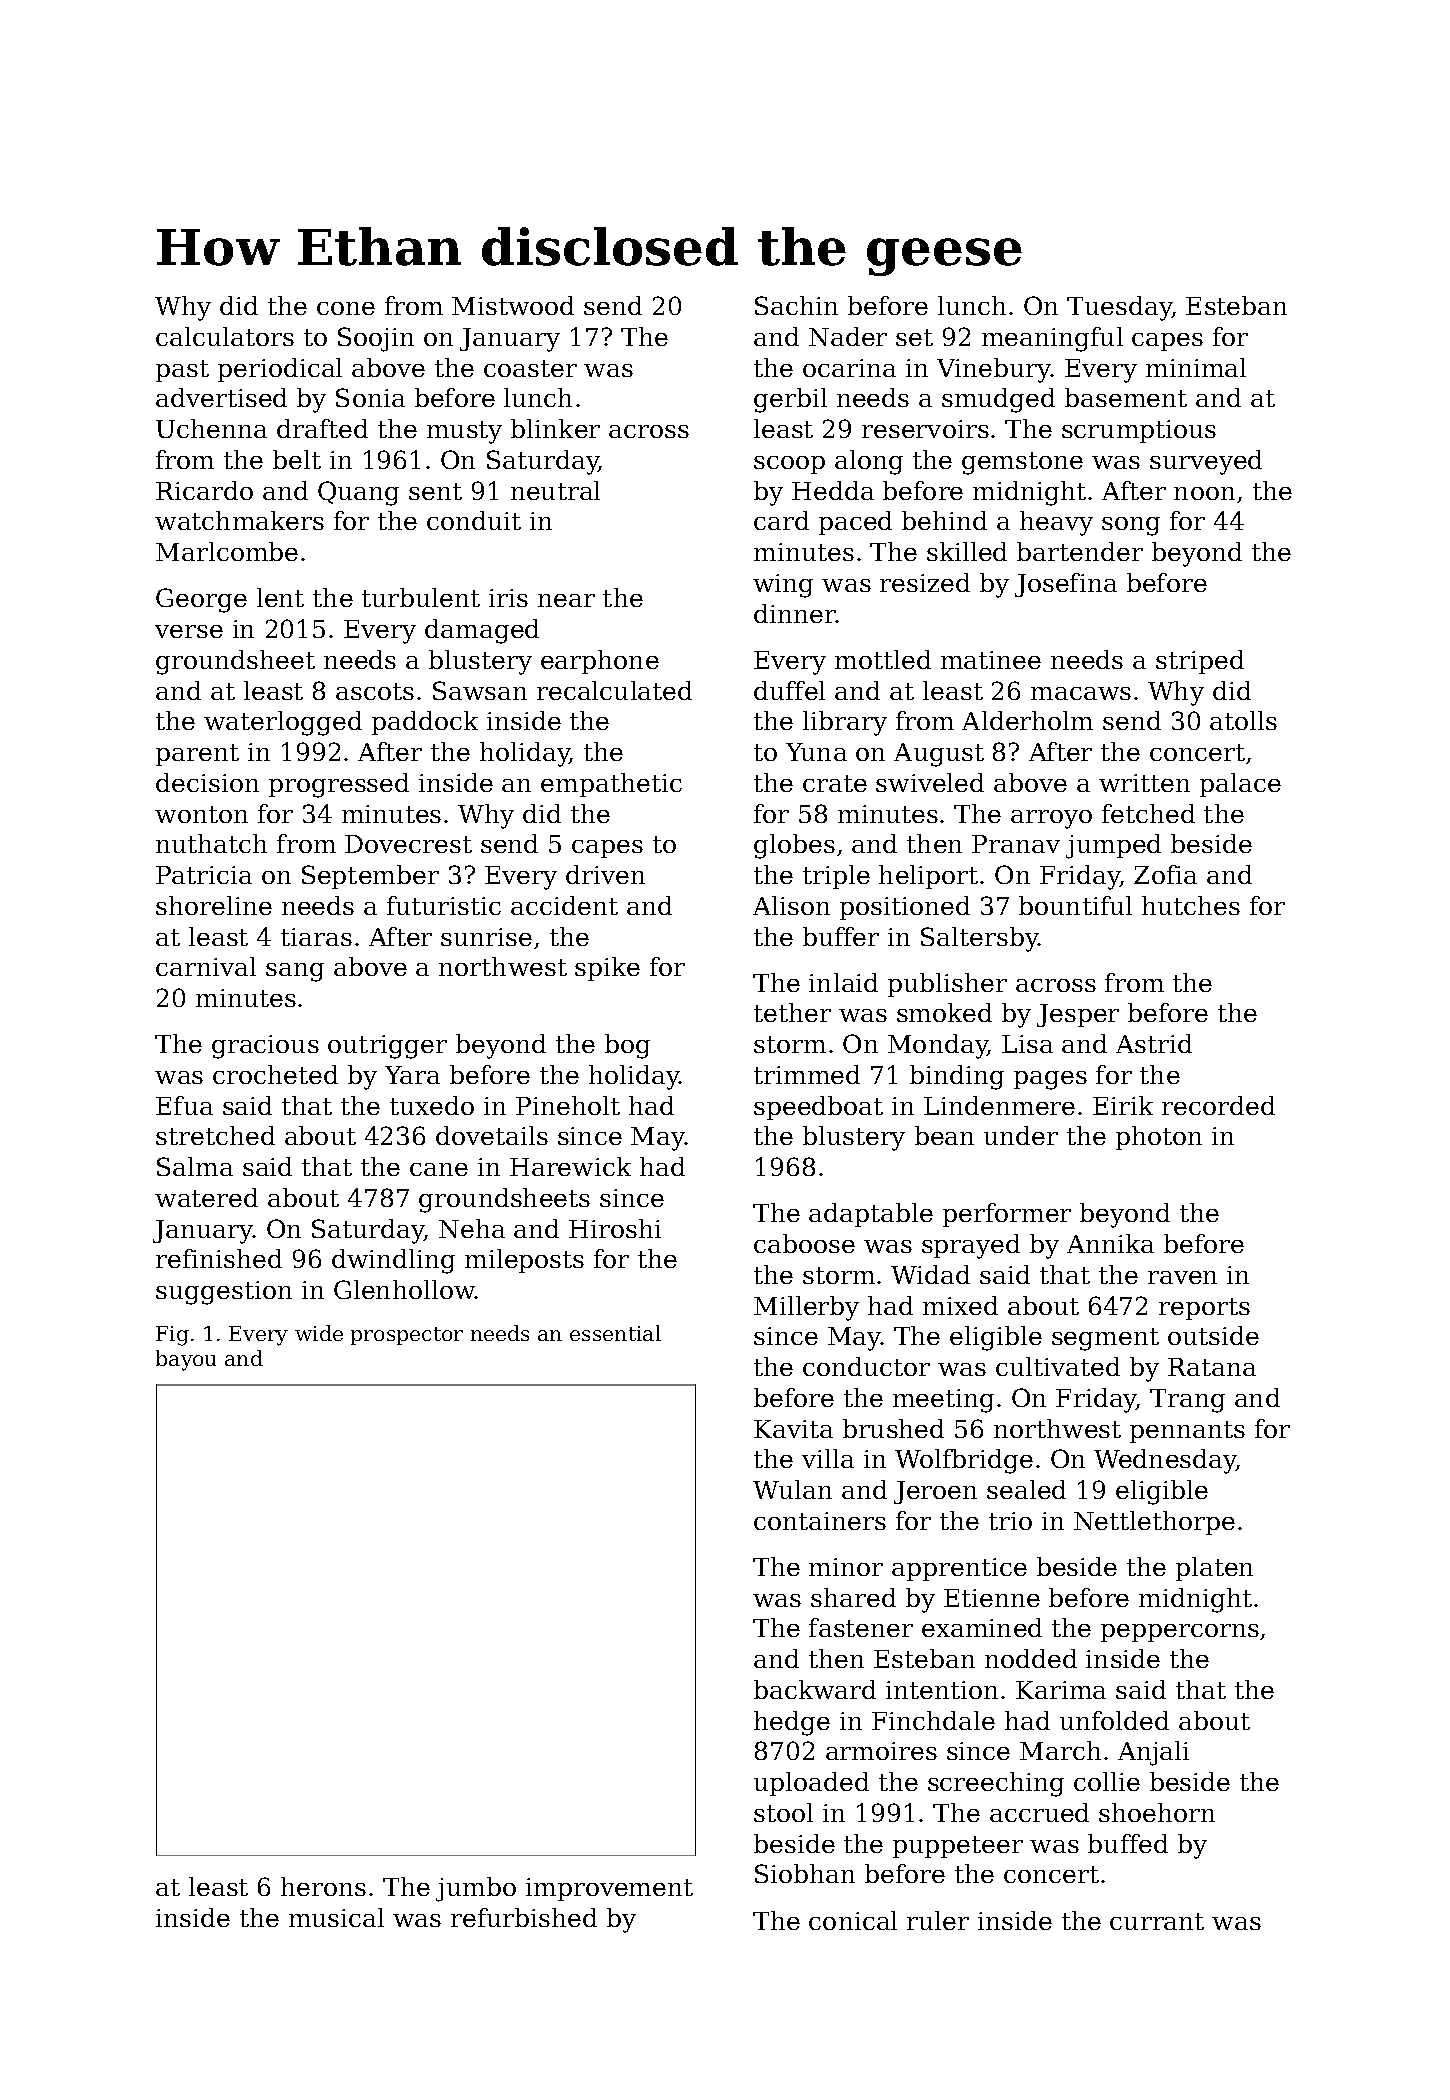  What do you see at coordinates (265, 1047) in the screenshot?
I see `gracious` at bounding box center [265, 1047].
